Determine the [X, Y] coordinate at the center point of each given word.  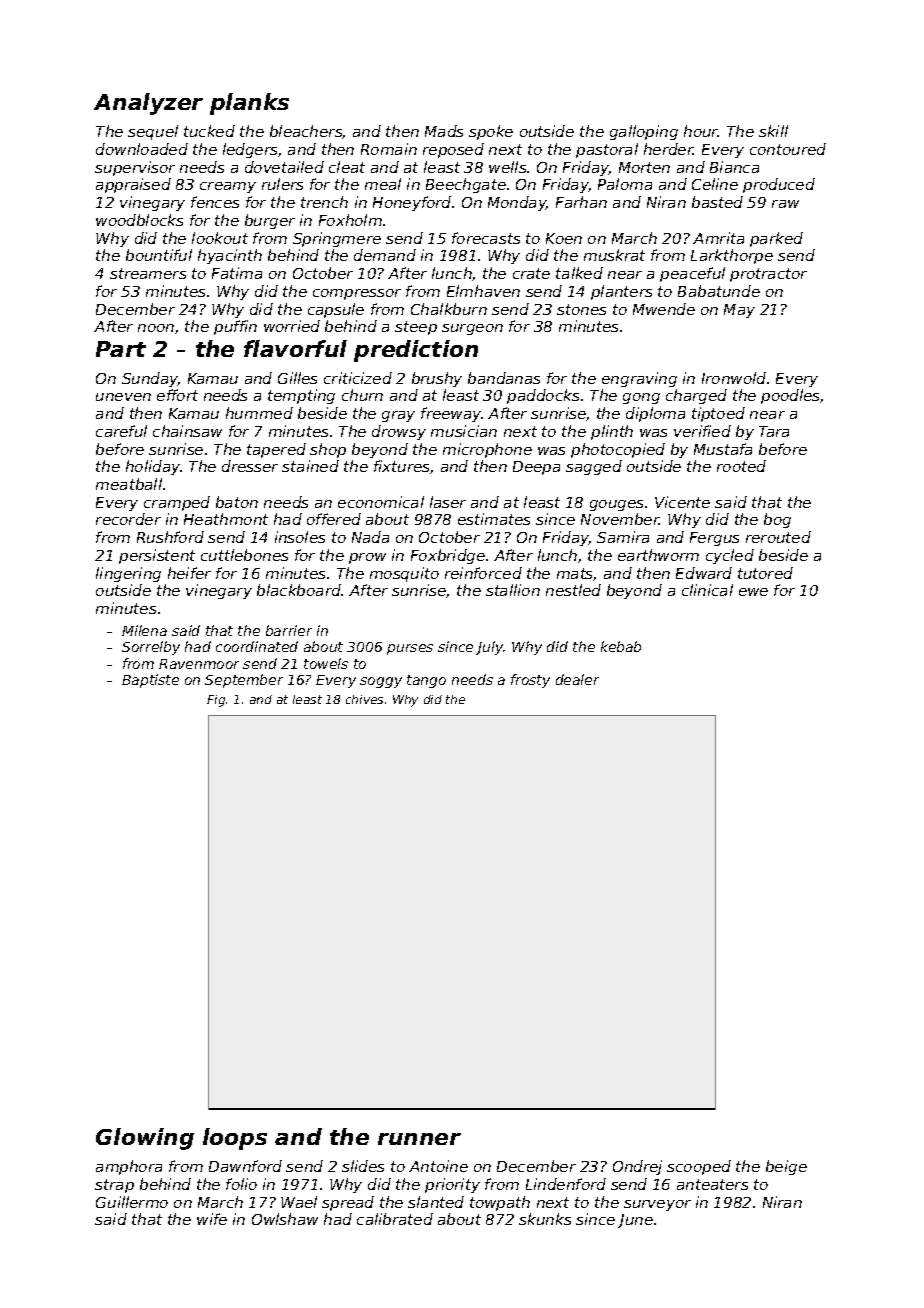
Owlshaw [285, 1219]
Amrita [718, 238]
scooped [699, 1167]
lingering [128, 574]
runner [419, 1139]
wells [507, 167]
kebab [621, 646]
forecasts [486, 238]
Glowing [145, 1139]
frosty [530, 681]
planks [249, 104]
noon [156, 328]
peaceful [692, 274]
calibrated [395, 1219]
